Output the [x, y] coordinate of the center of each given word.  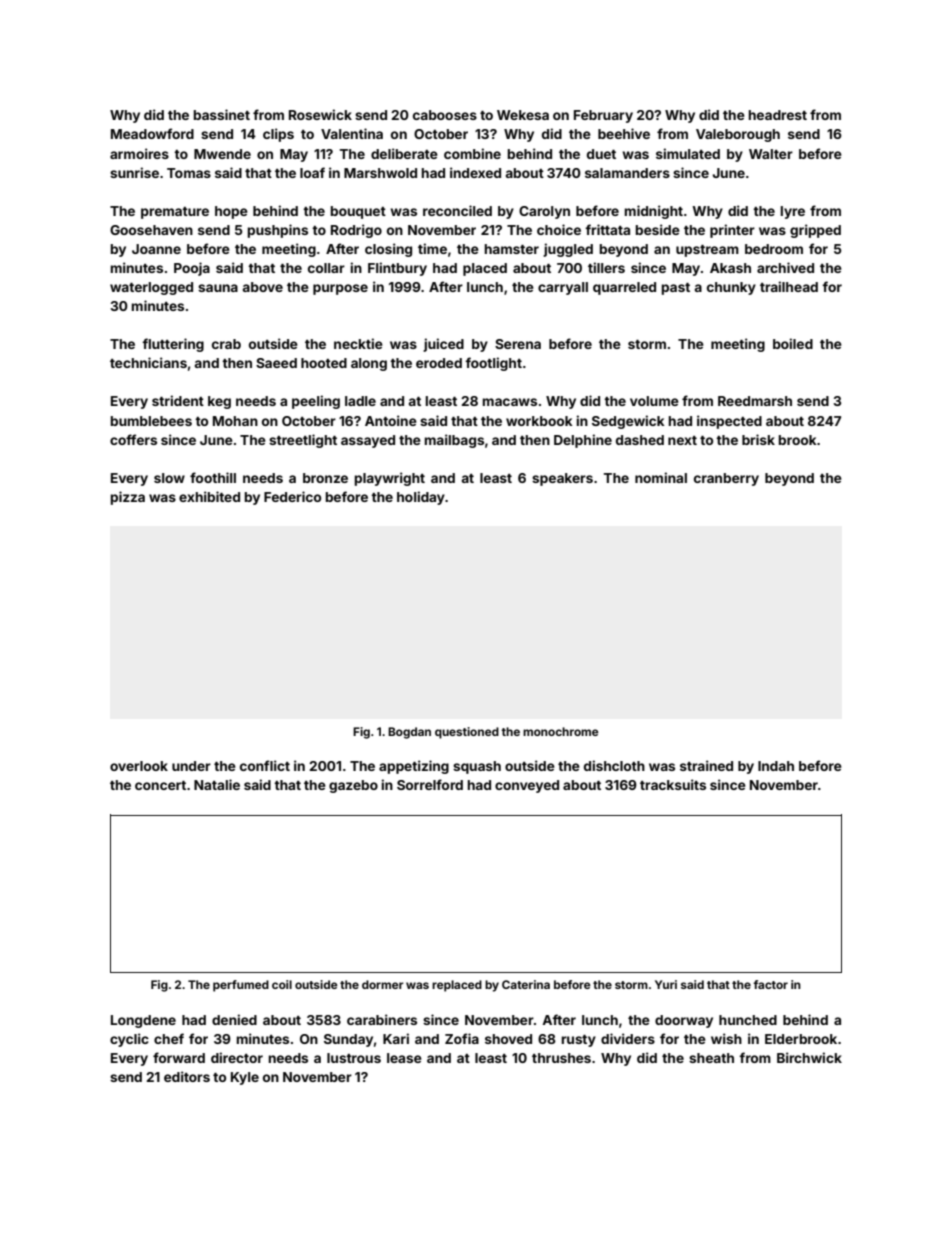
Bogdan [409, 733]
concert [160, 785]
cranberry [726, 479]
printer [732, 231]
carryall [563, 288]
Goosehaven [151, 230]
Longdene [143, 1021]
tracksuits [673, 784]
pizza [128, 498]
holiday [421, 498]
